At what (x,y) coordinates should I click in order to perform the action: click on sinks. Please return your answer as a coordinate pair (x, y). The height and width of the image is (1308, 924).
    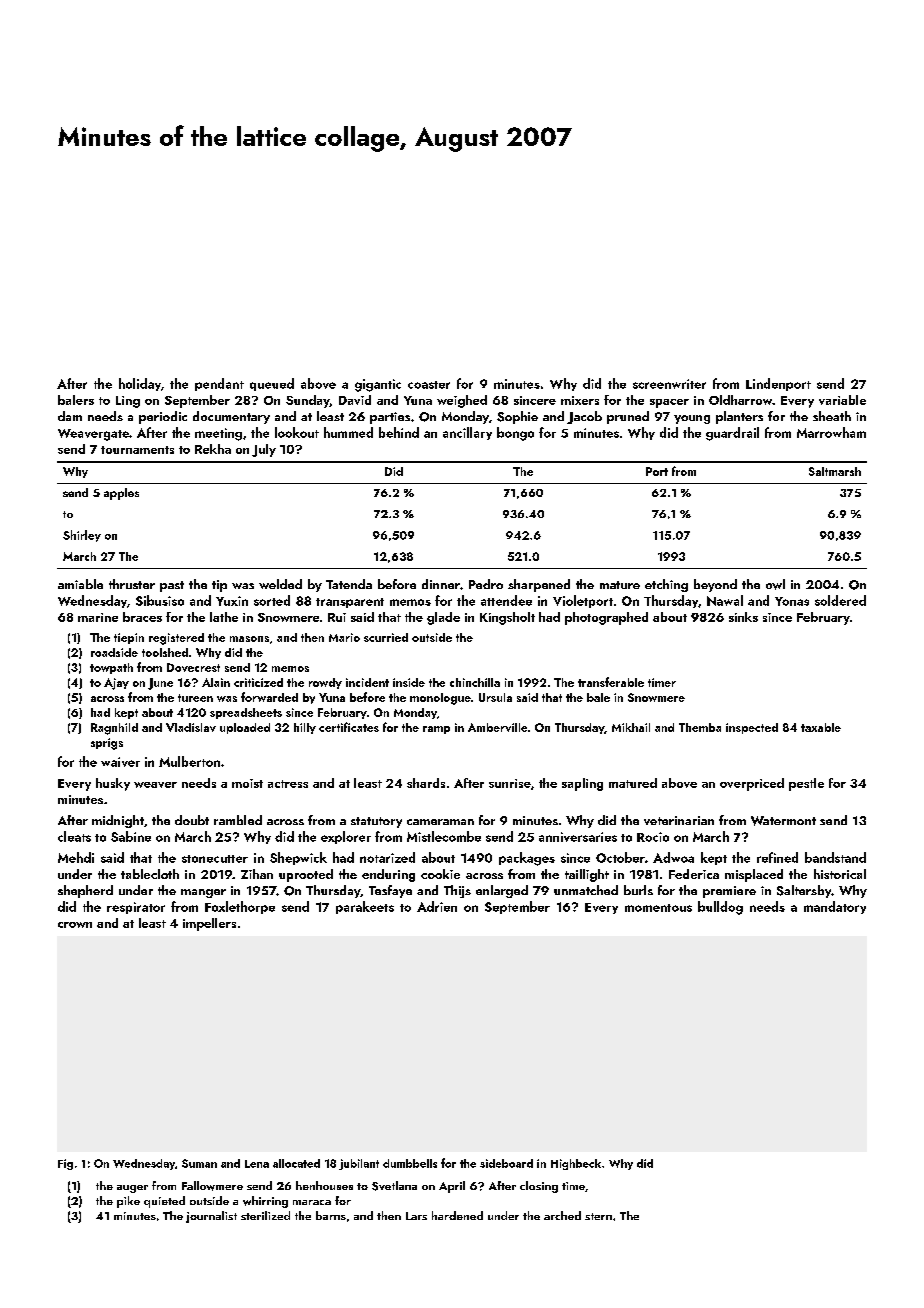
    Looking at the image, I should click on (743, 617).
